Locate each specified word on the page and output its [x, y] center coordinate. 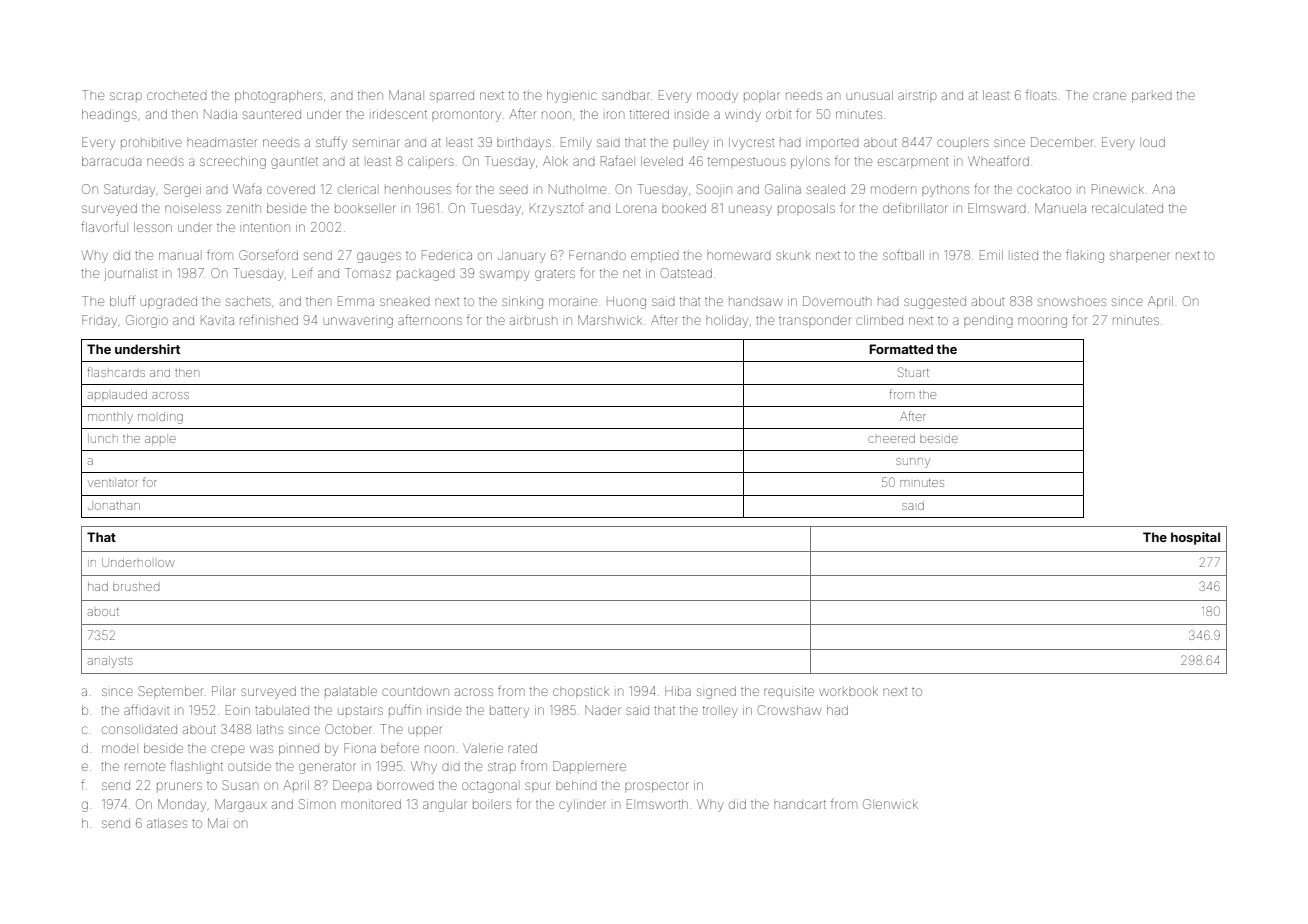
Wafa [247, 188]
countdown [415, 691]
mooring [1042, 322]
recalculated [1127, 208]
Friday [99, 321]
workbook [848, 691]
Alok [555, 161]
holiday [727, 321]
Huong [626, 302]
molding [160, 419]
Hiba [678, 691]
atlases [167, 823]
